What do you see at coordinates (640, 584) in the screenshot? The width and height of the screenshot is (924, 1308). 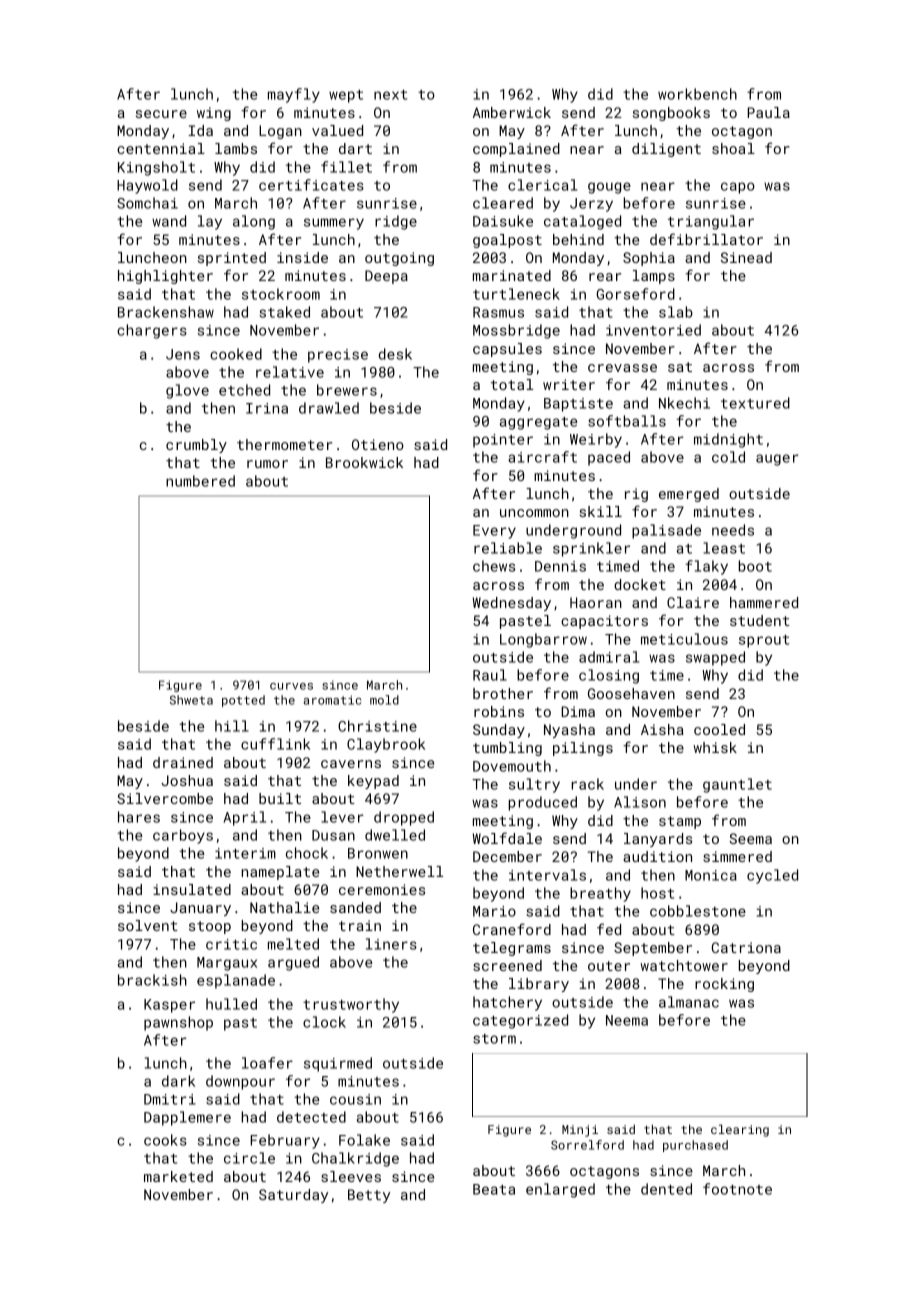 I see `docket` at bounding box center [640, 584].
